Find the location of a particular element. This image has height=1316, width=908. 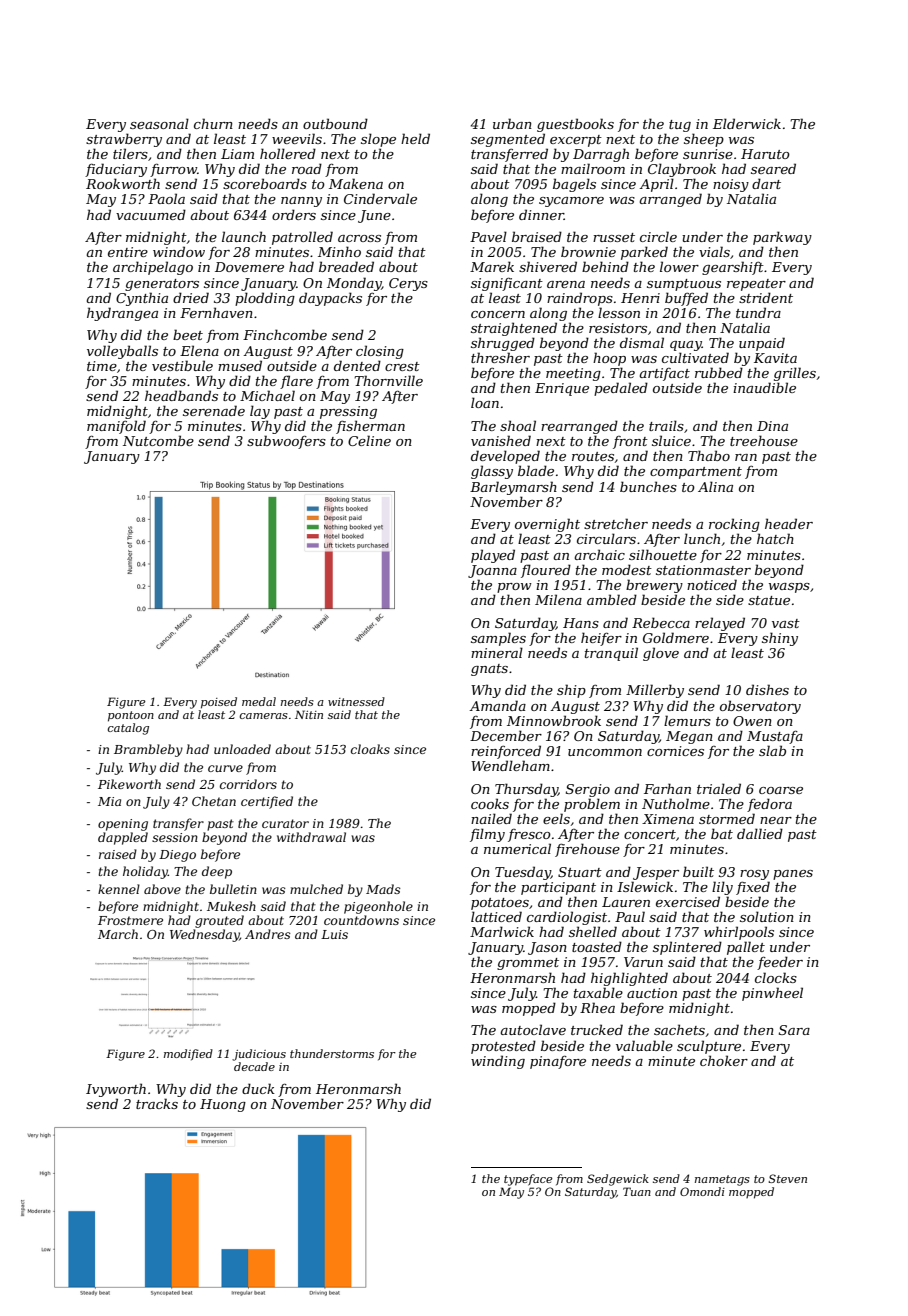

across is located at coordinates (359, 238).
